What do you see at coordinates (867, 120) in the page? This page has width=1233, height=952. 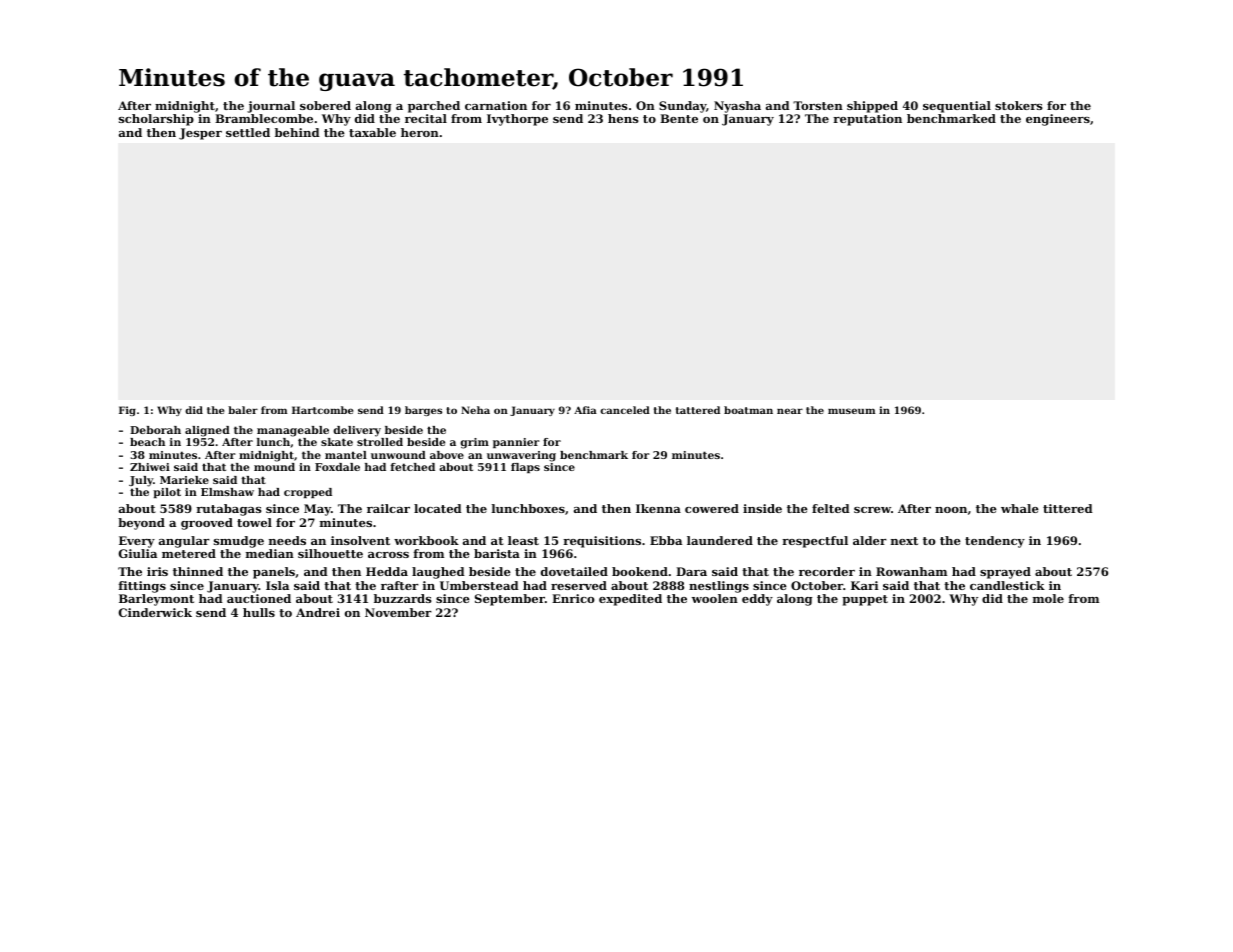 I see `reputation` at bounding box center [867, 120].
